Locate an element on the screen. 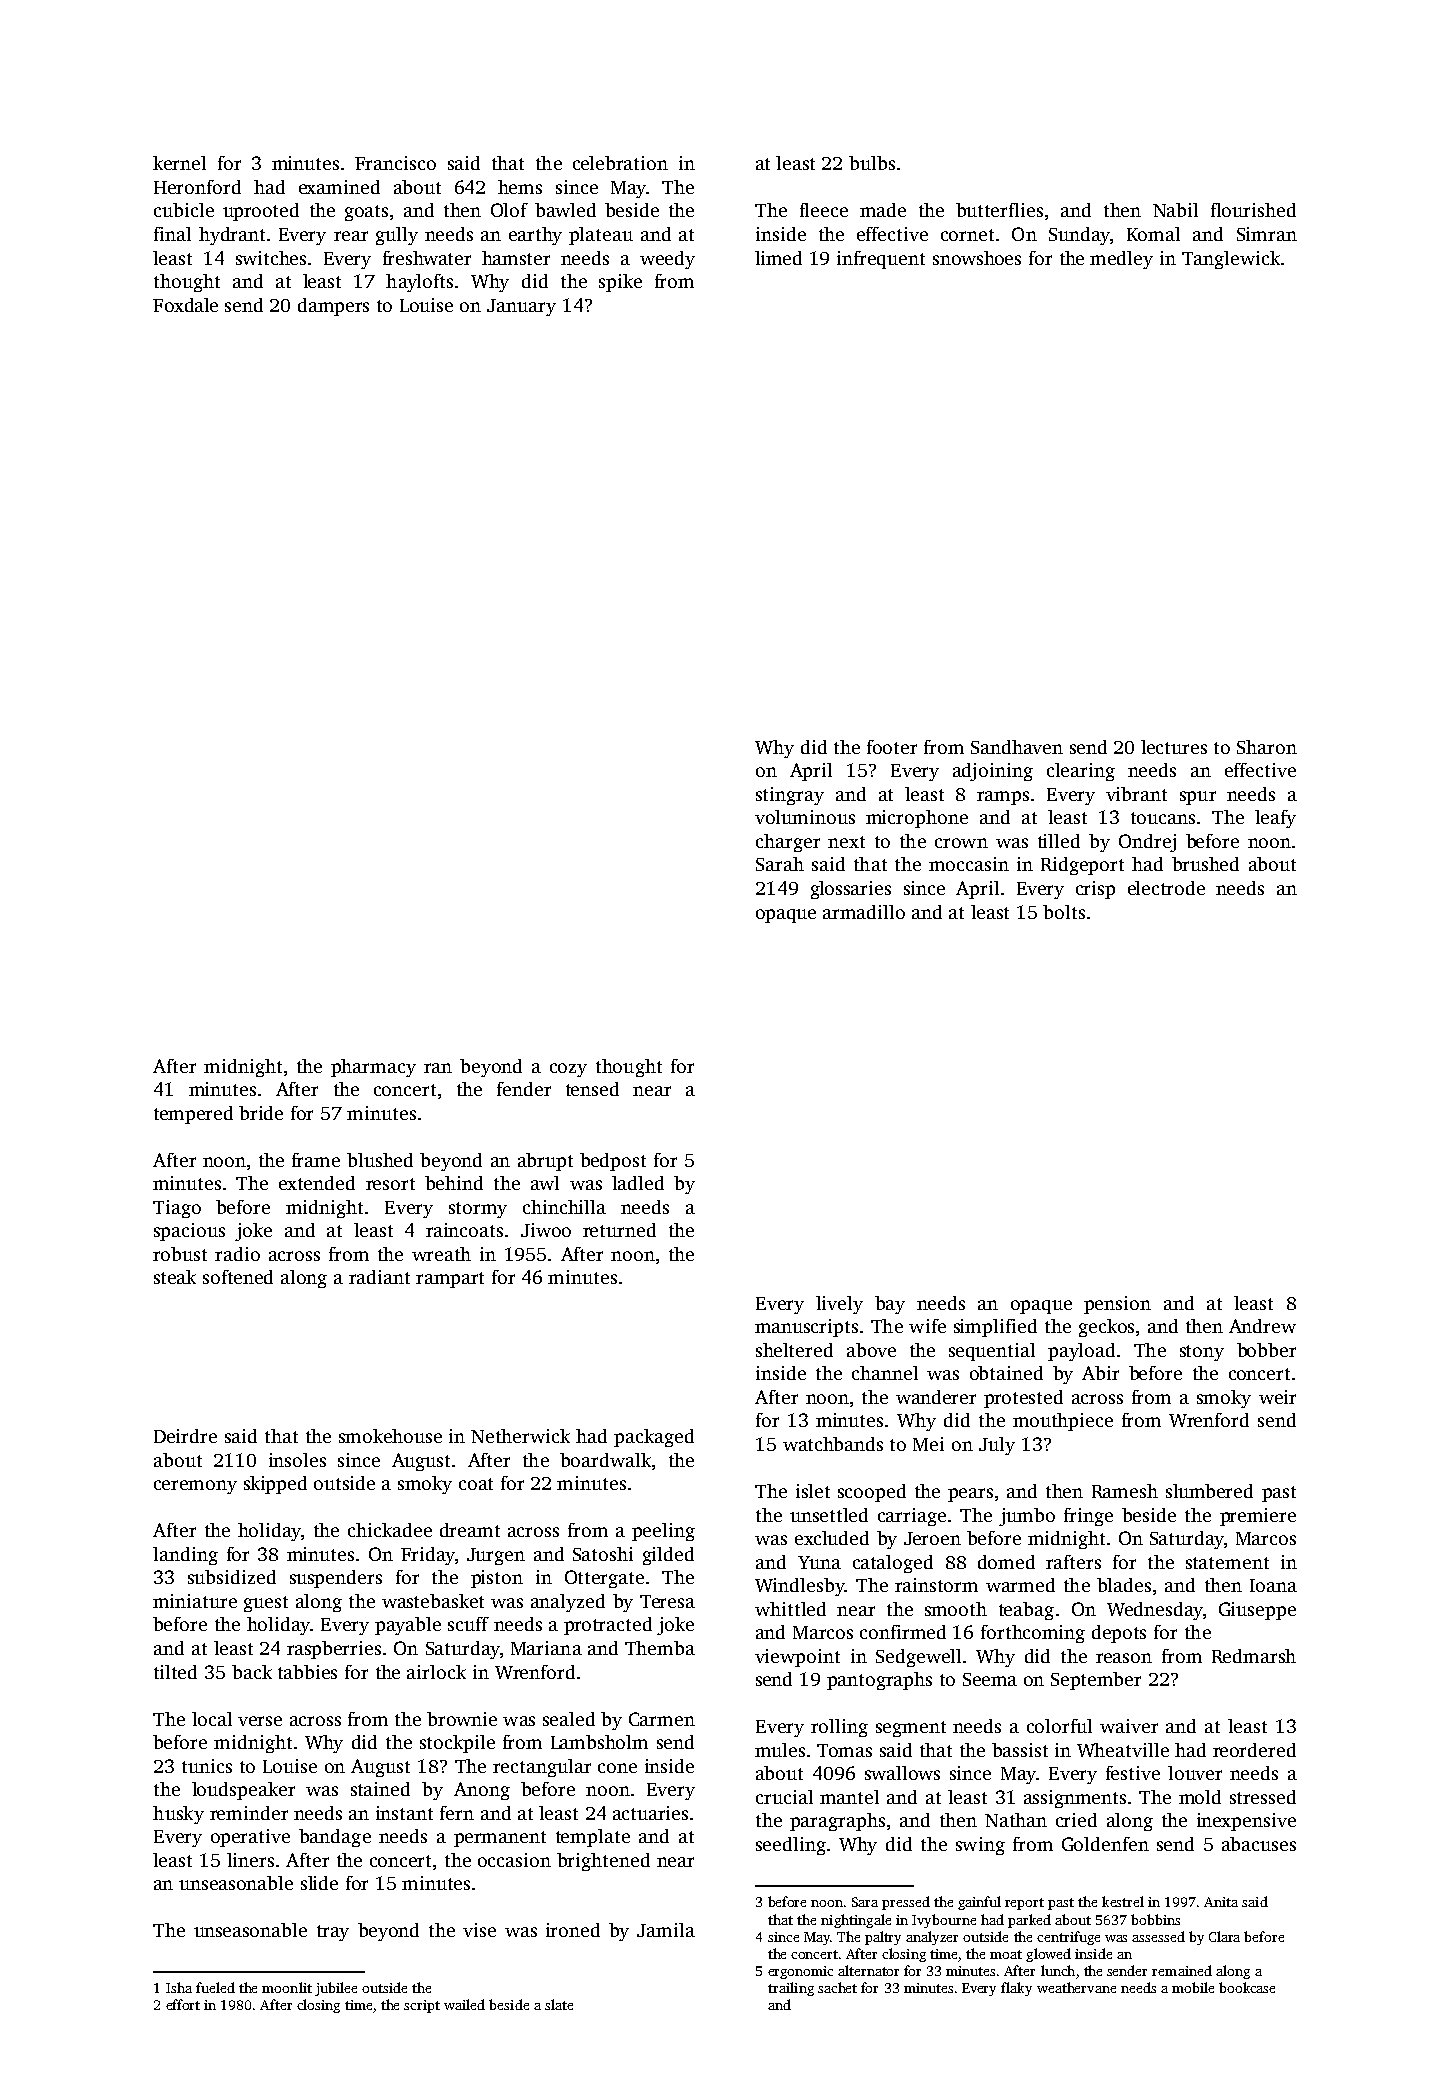  stingray is located at coordinates (790, 796).
